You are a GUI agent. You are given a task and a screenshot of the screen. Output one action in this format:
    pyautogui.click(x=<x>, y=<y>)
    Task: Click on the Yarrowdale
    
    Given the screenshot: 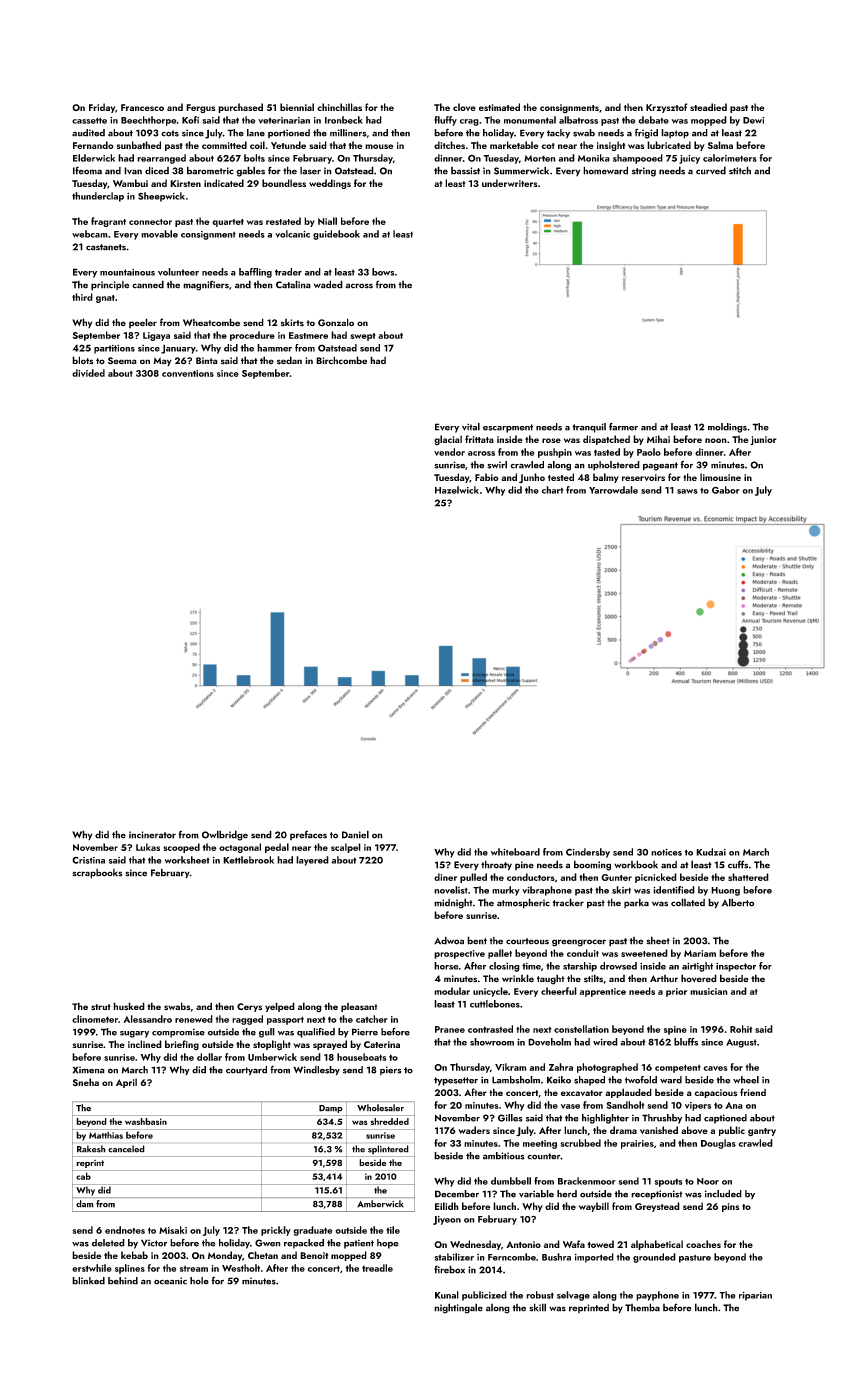 What is the action you would take?
    pyautogui.click(x=613, y=490)
